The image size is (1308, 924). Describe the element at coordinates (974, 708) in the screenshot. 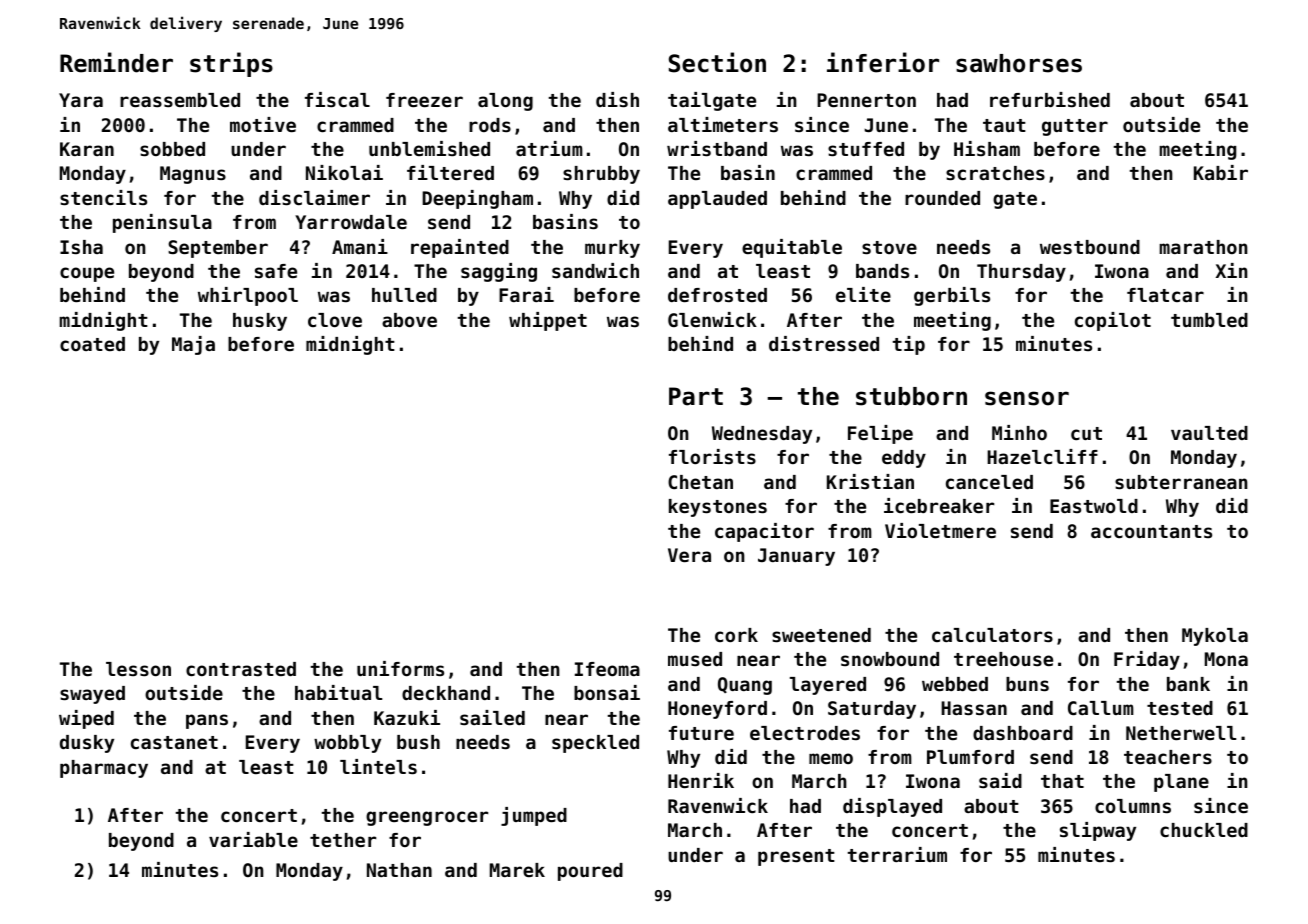

I see `Hassan` at that location.
